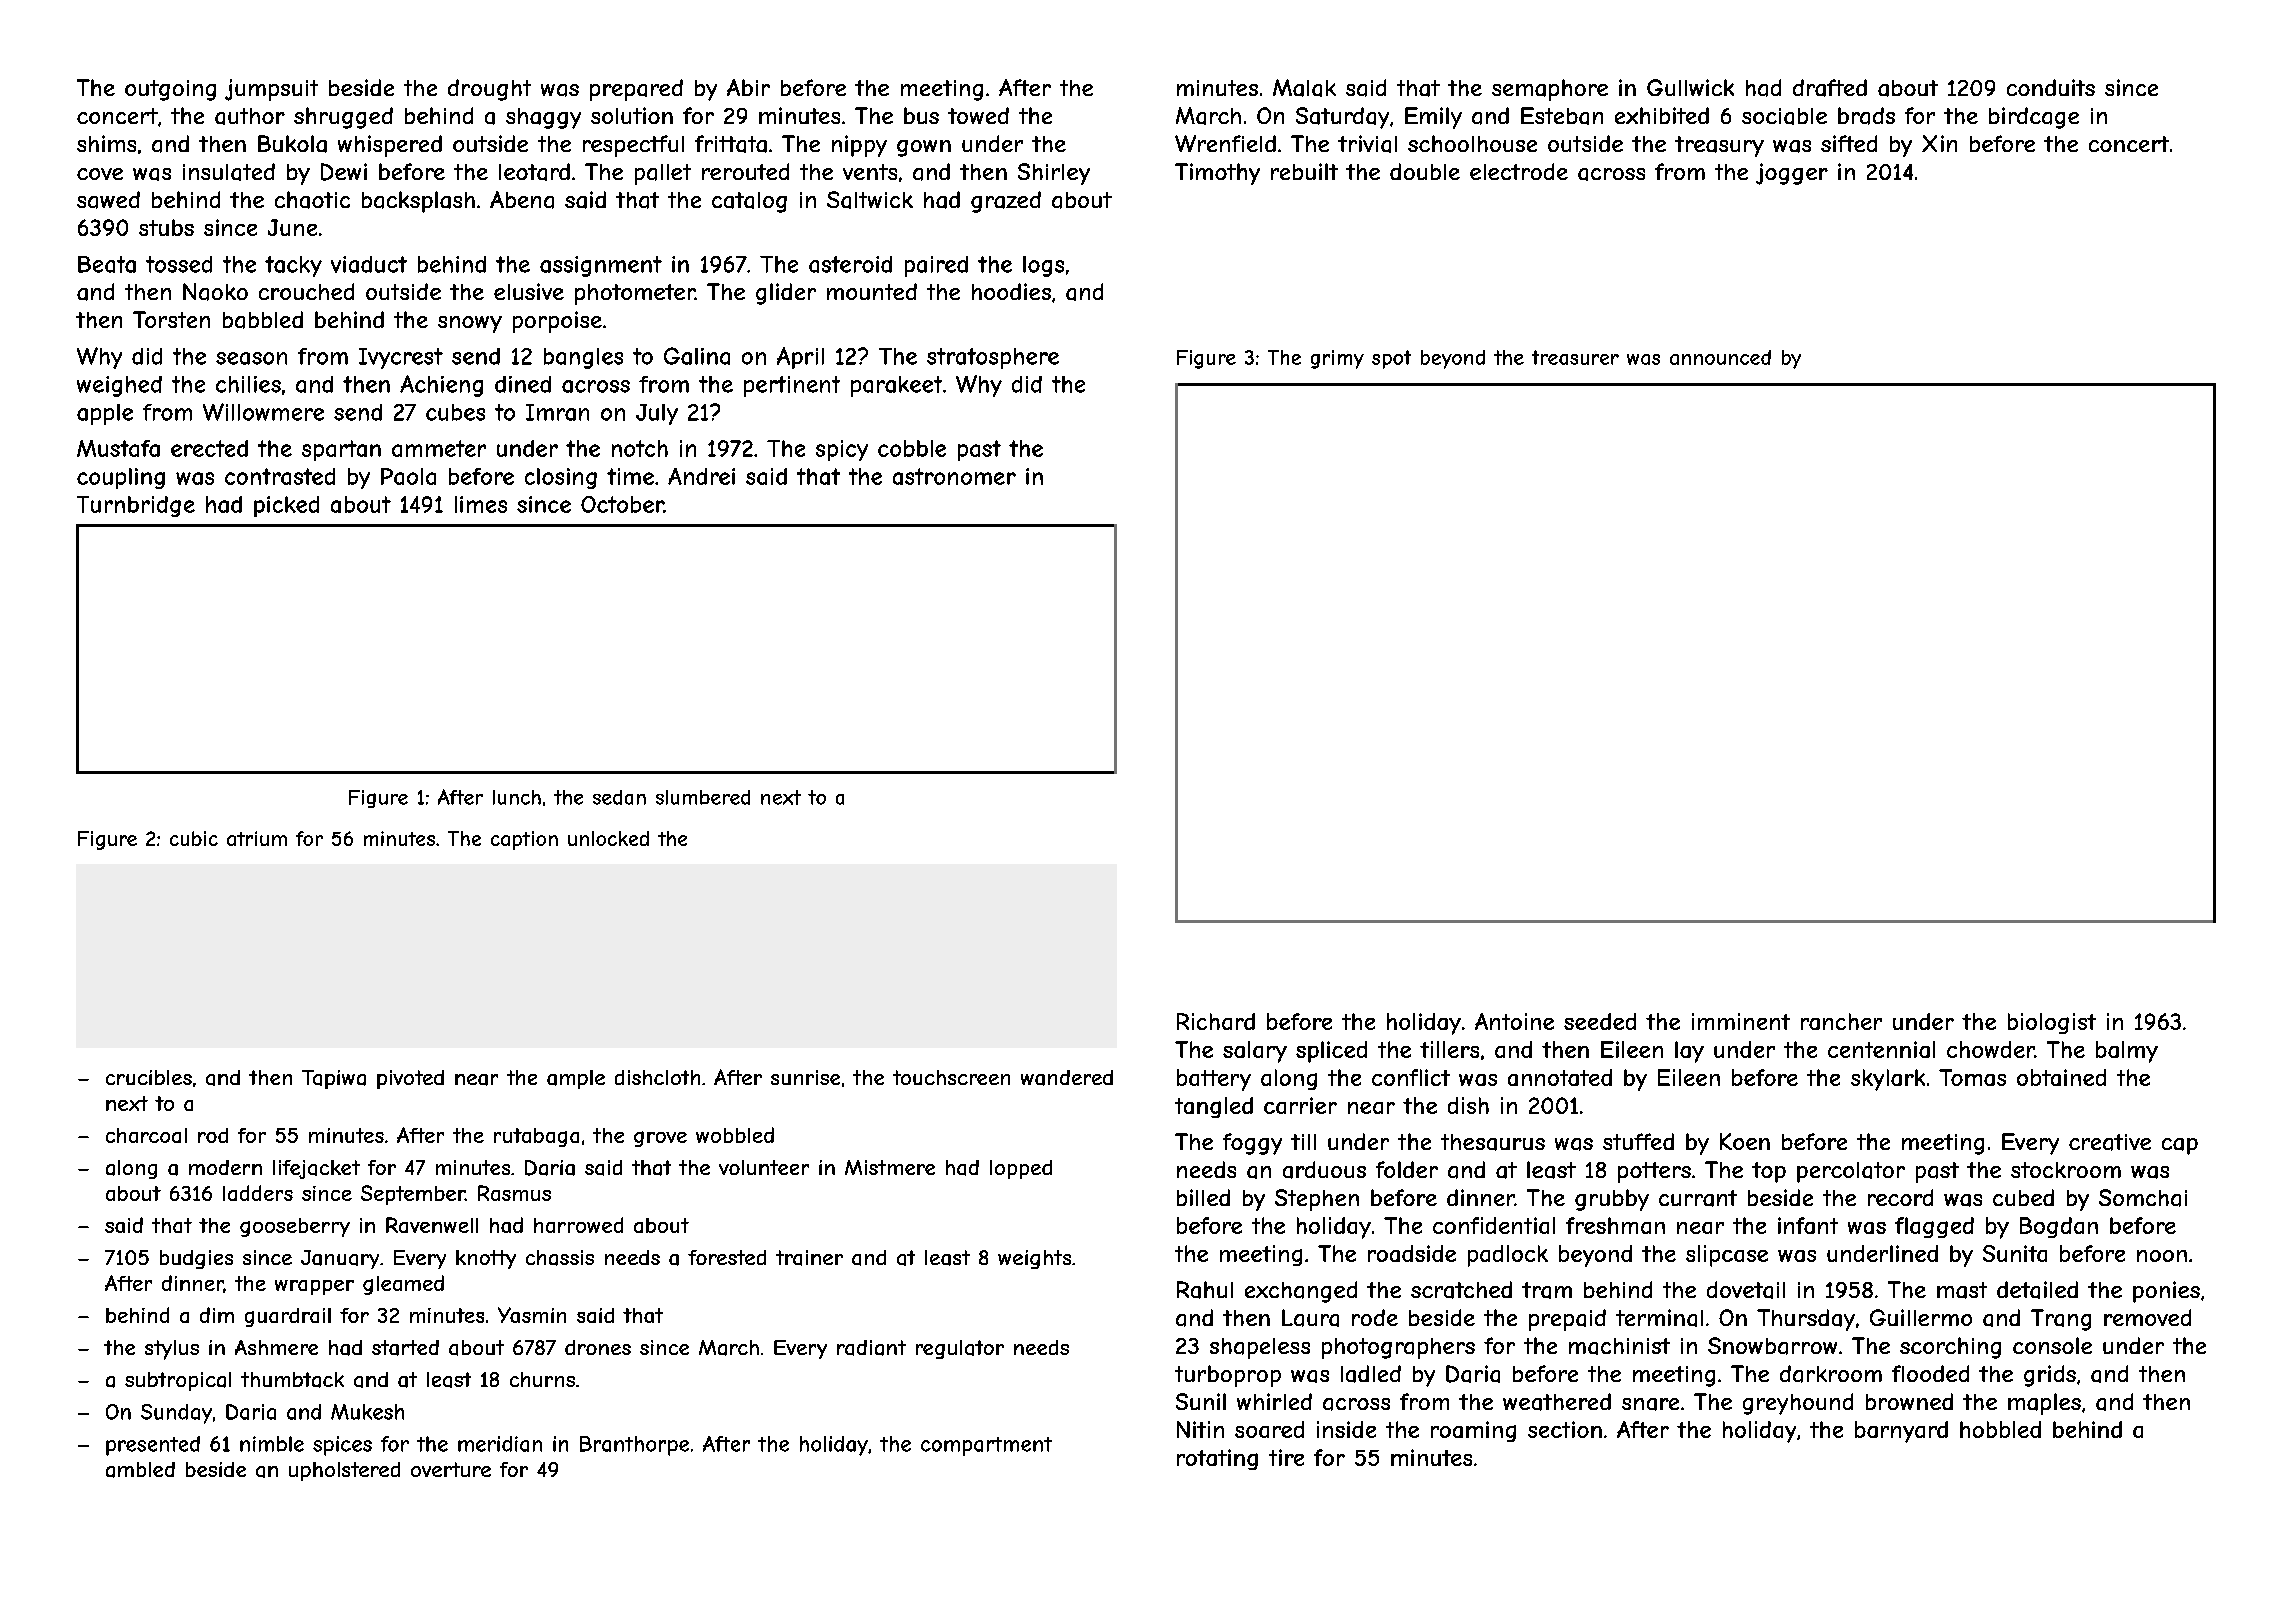 The height and width of the page is (1620, 2292). What do you see at coordinates (153, 1446) in the page?
I see `presented` at bounding box center [153, 1446].
